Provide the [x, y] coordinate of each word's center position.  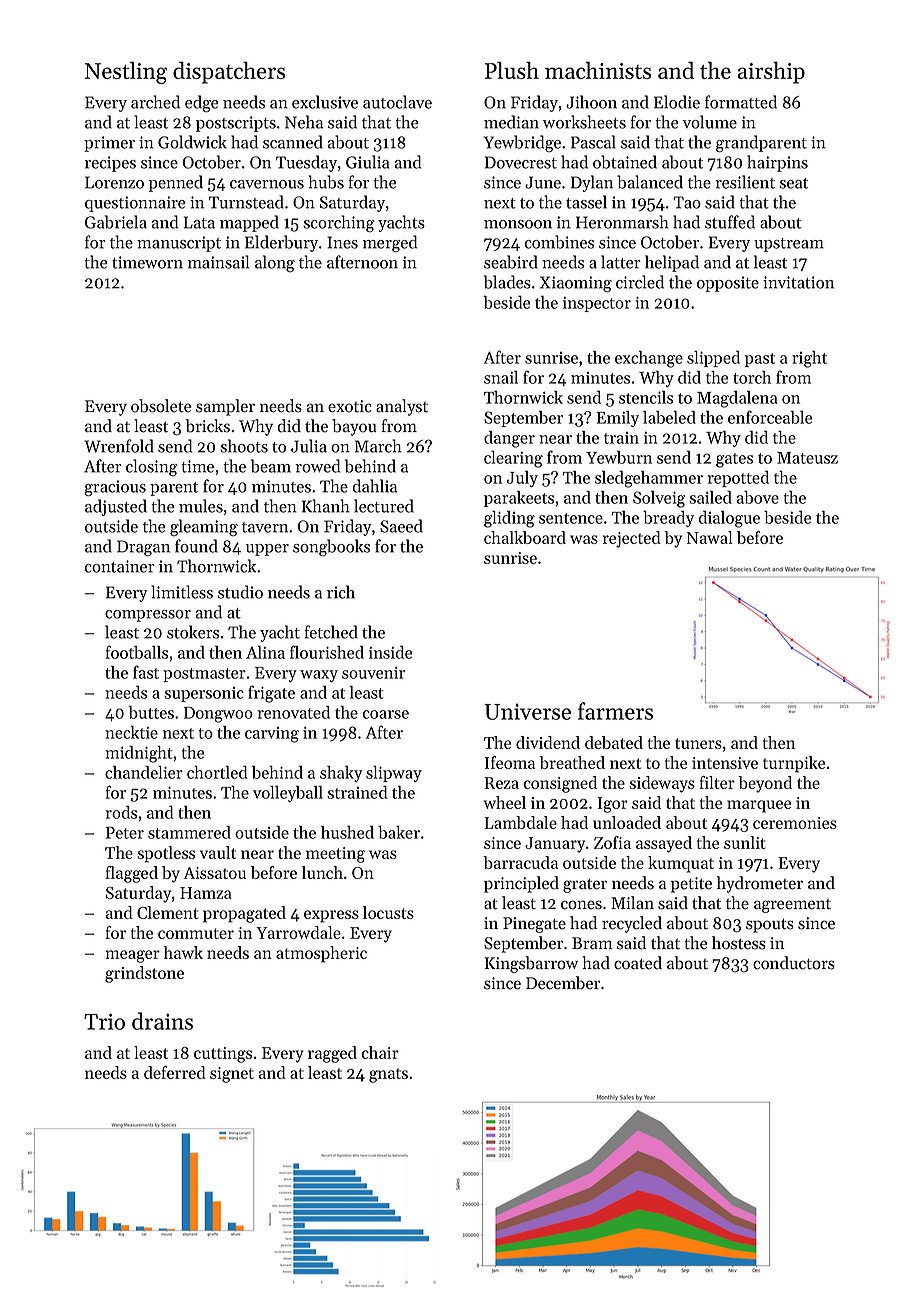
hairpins [777, 163]
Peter [125, 832]
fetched [331, 632]
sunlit [744, 842]
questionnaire [135, 204]
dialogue [729, 519]
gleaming [204, 527]
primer [109, 144]
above [758, 497]
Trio [104, 1021]
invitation [798, 282]
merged [390, 243]
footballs [137, 652]
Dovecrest [521, 162]
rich [341, 592]
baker [399, 832]
